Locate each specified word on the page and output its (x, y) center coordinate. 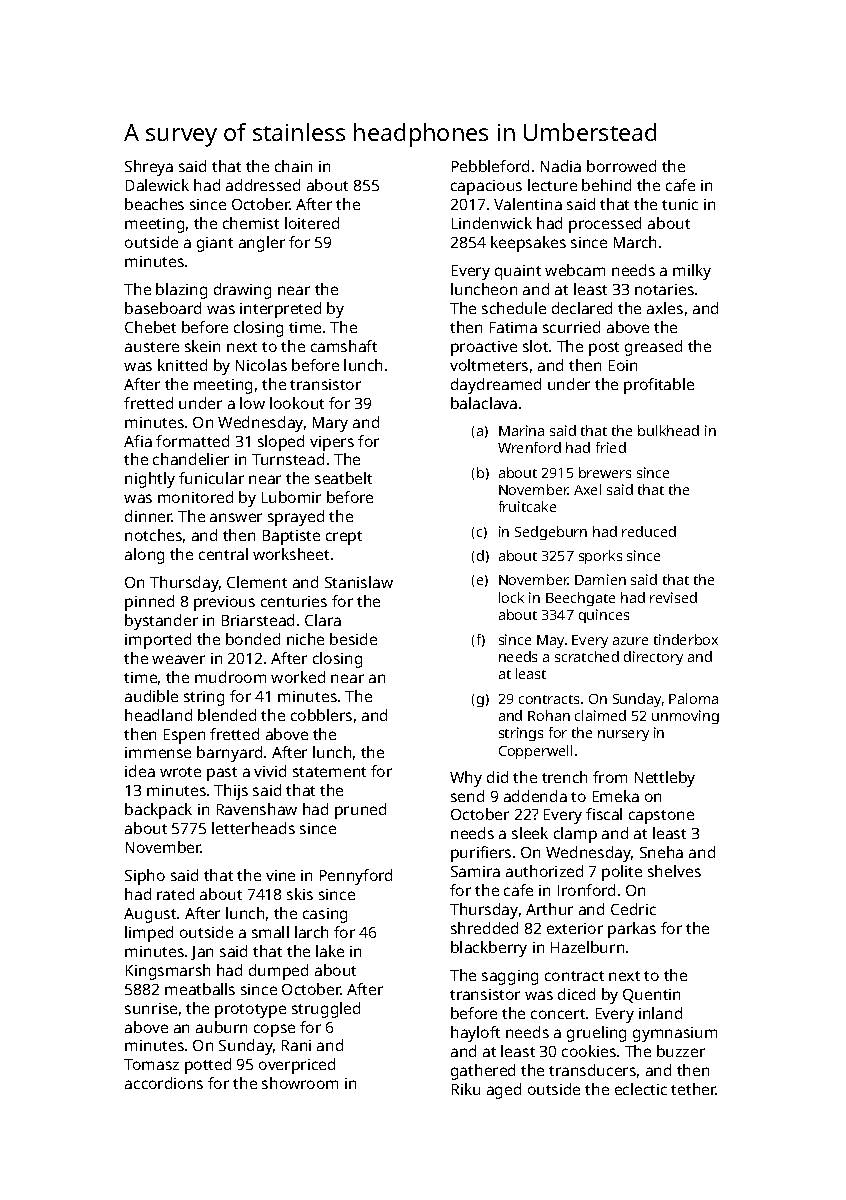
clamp (575, 835)
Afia (138, 441)
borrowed (621, 166)
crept (344, 538)
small (270, 932)
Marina (521, 430)
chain (293, 166)
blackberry (489, 949)
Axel (587, 489)
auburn (221, 1027)
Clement (257, 582)
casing (325, 915)
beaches (154, 204)
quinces (604, 616)
